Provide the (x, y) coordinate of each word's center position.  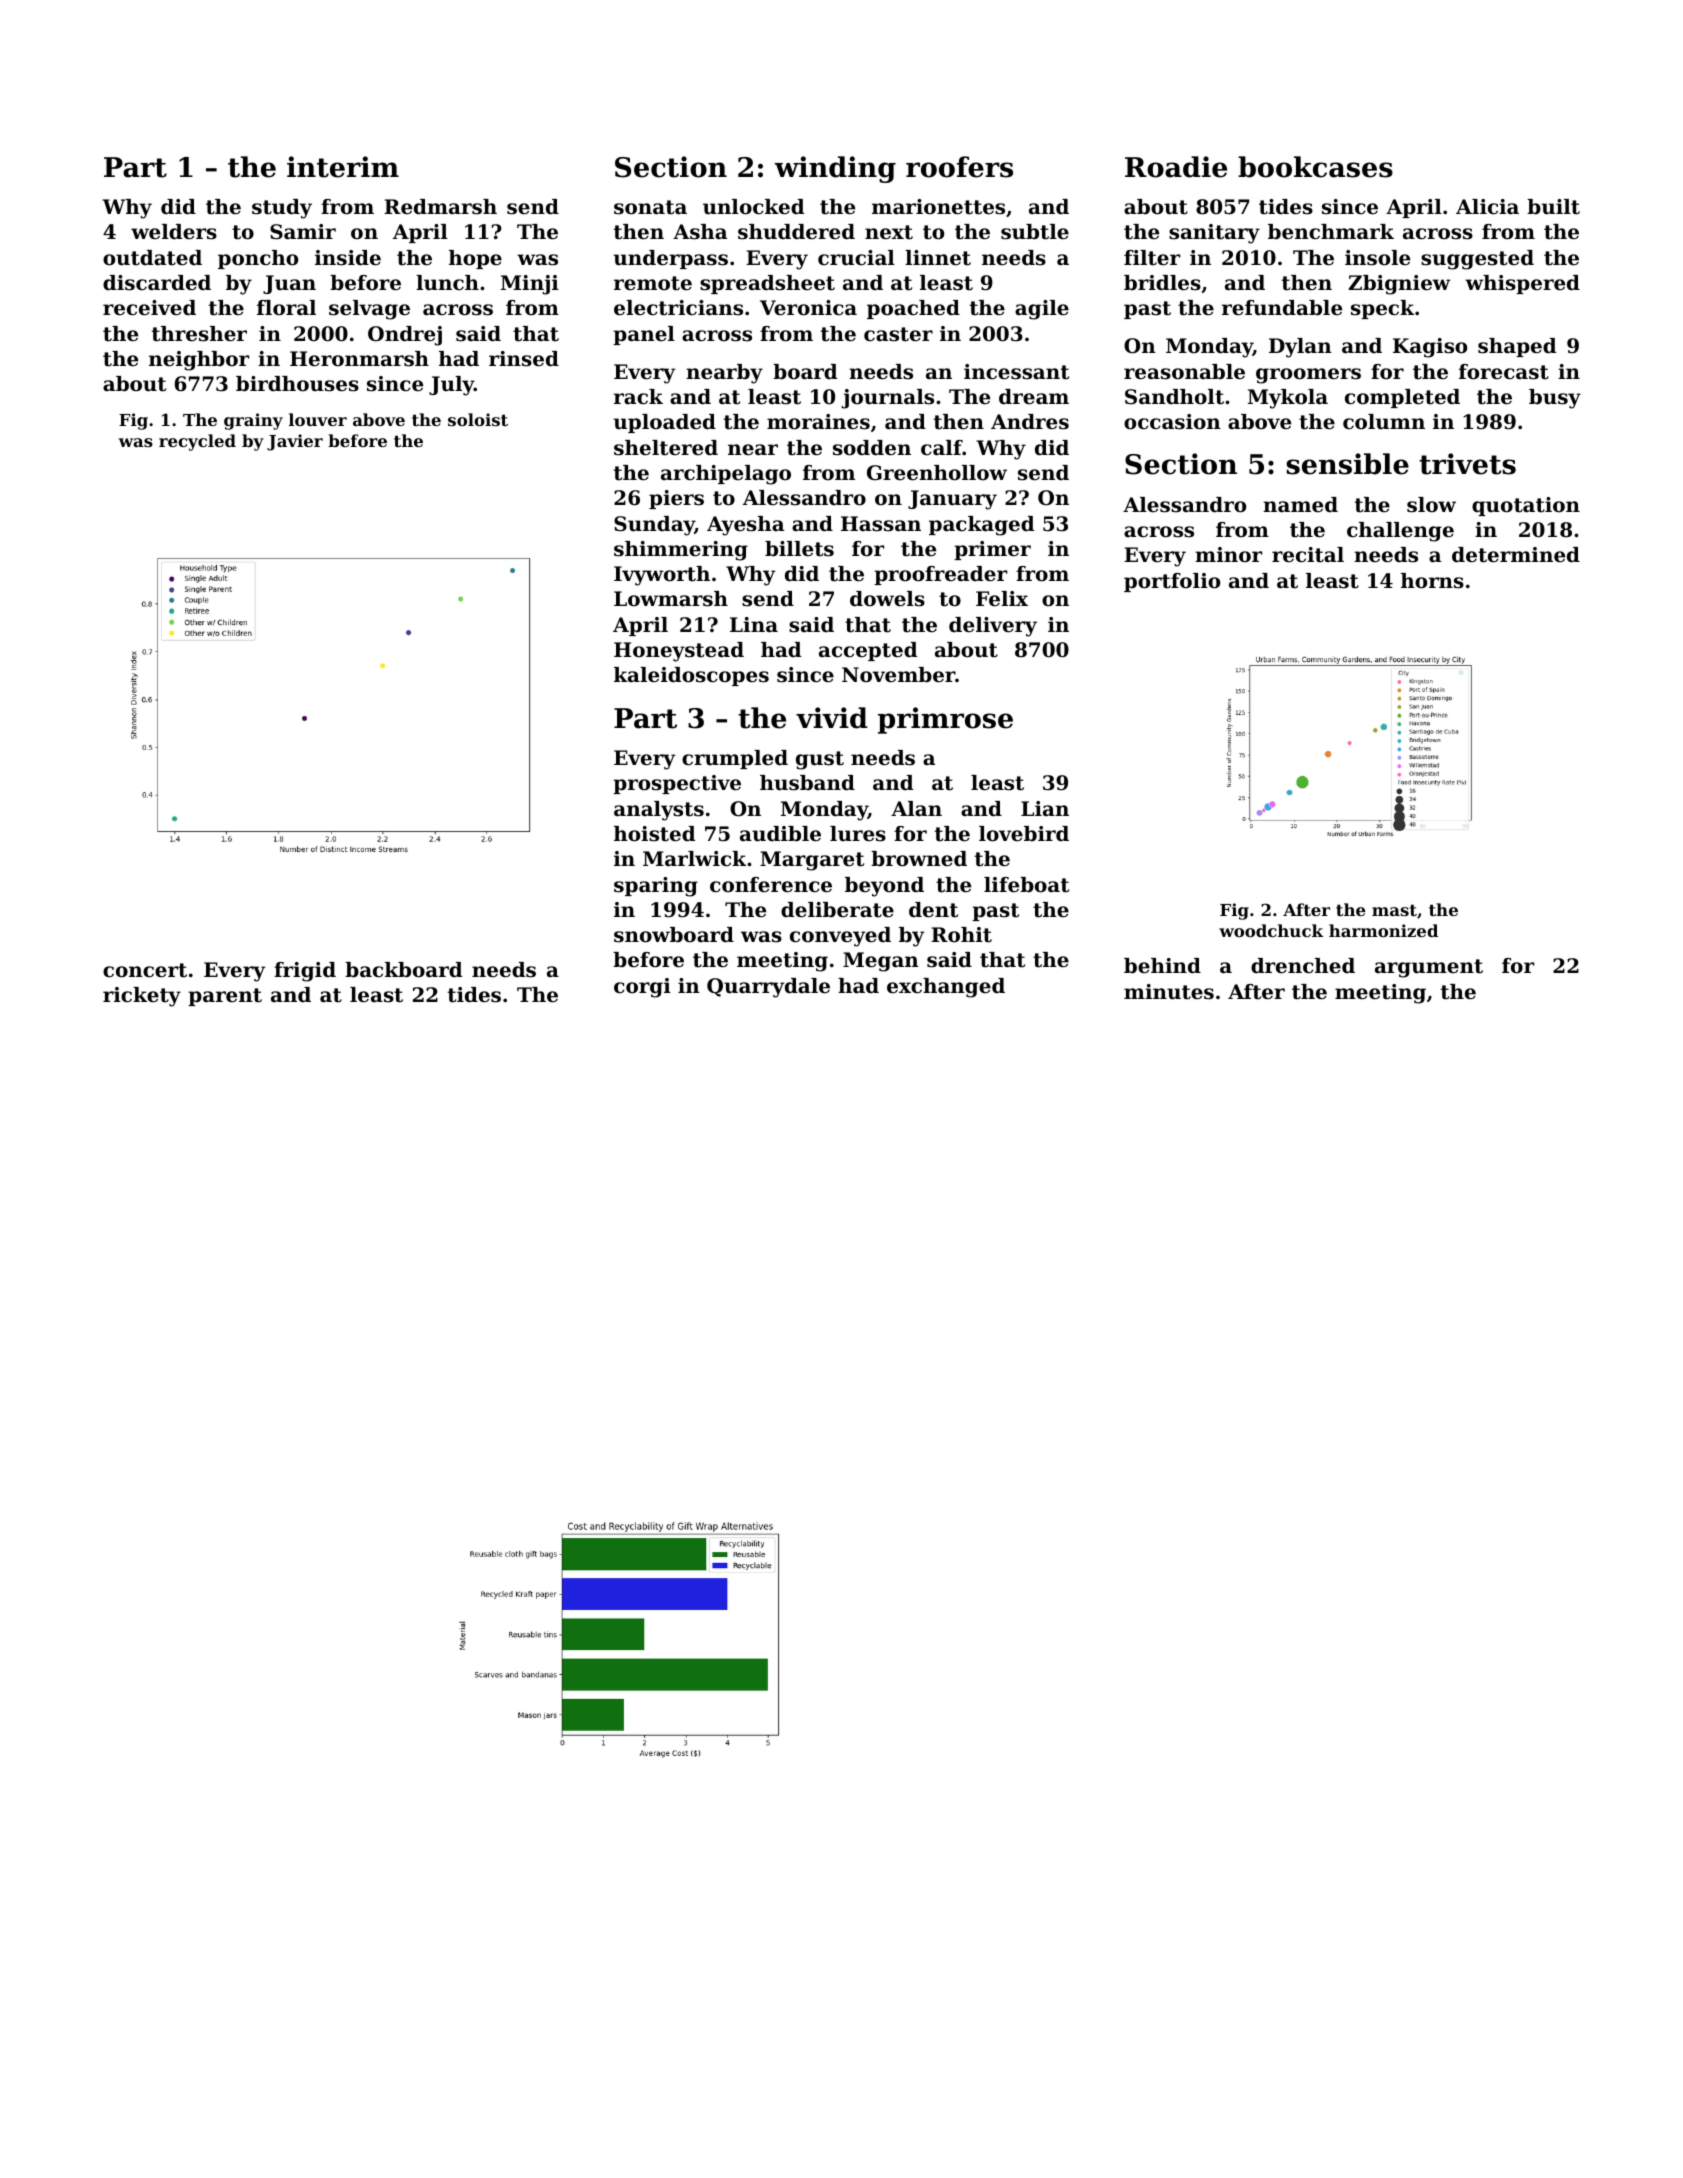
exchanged (946, 988)
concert (145, 970)
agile (1042, 310)
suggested (1477, 260)
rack (638, 397)
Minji (530, 285)
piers (676, 499)
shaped (1517, 347)
